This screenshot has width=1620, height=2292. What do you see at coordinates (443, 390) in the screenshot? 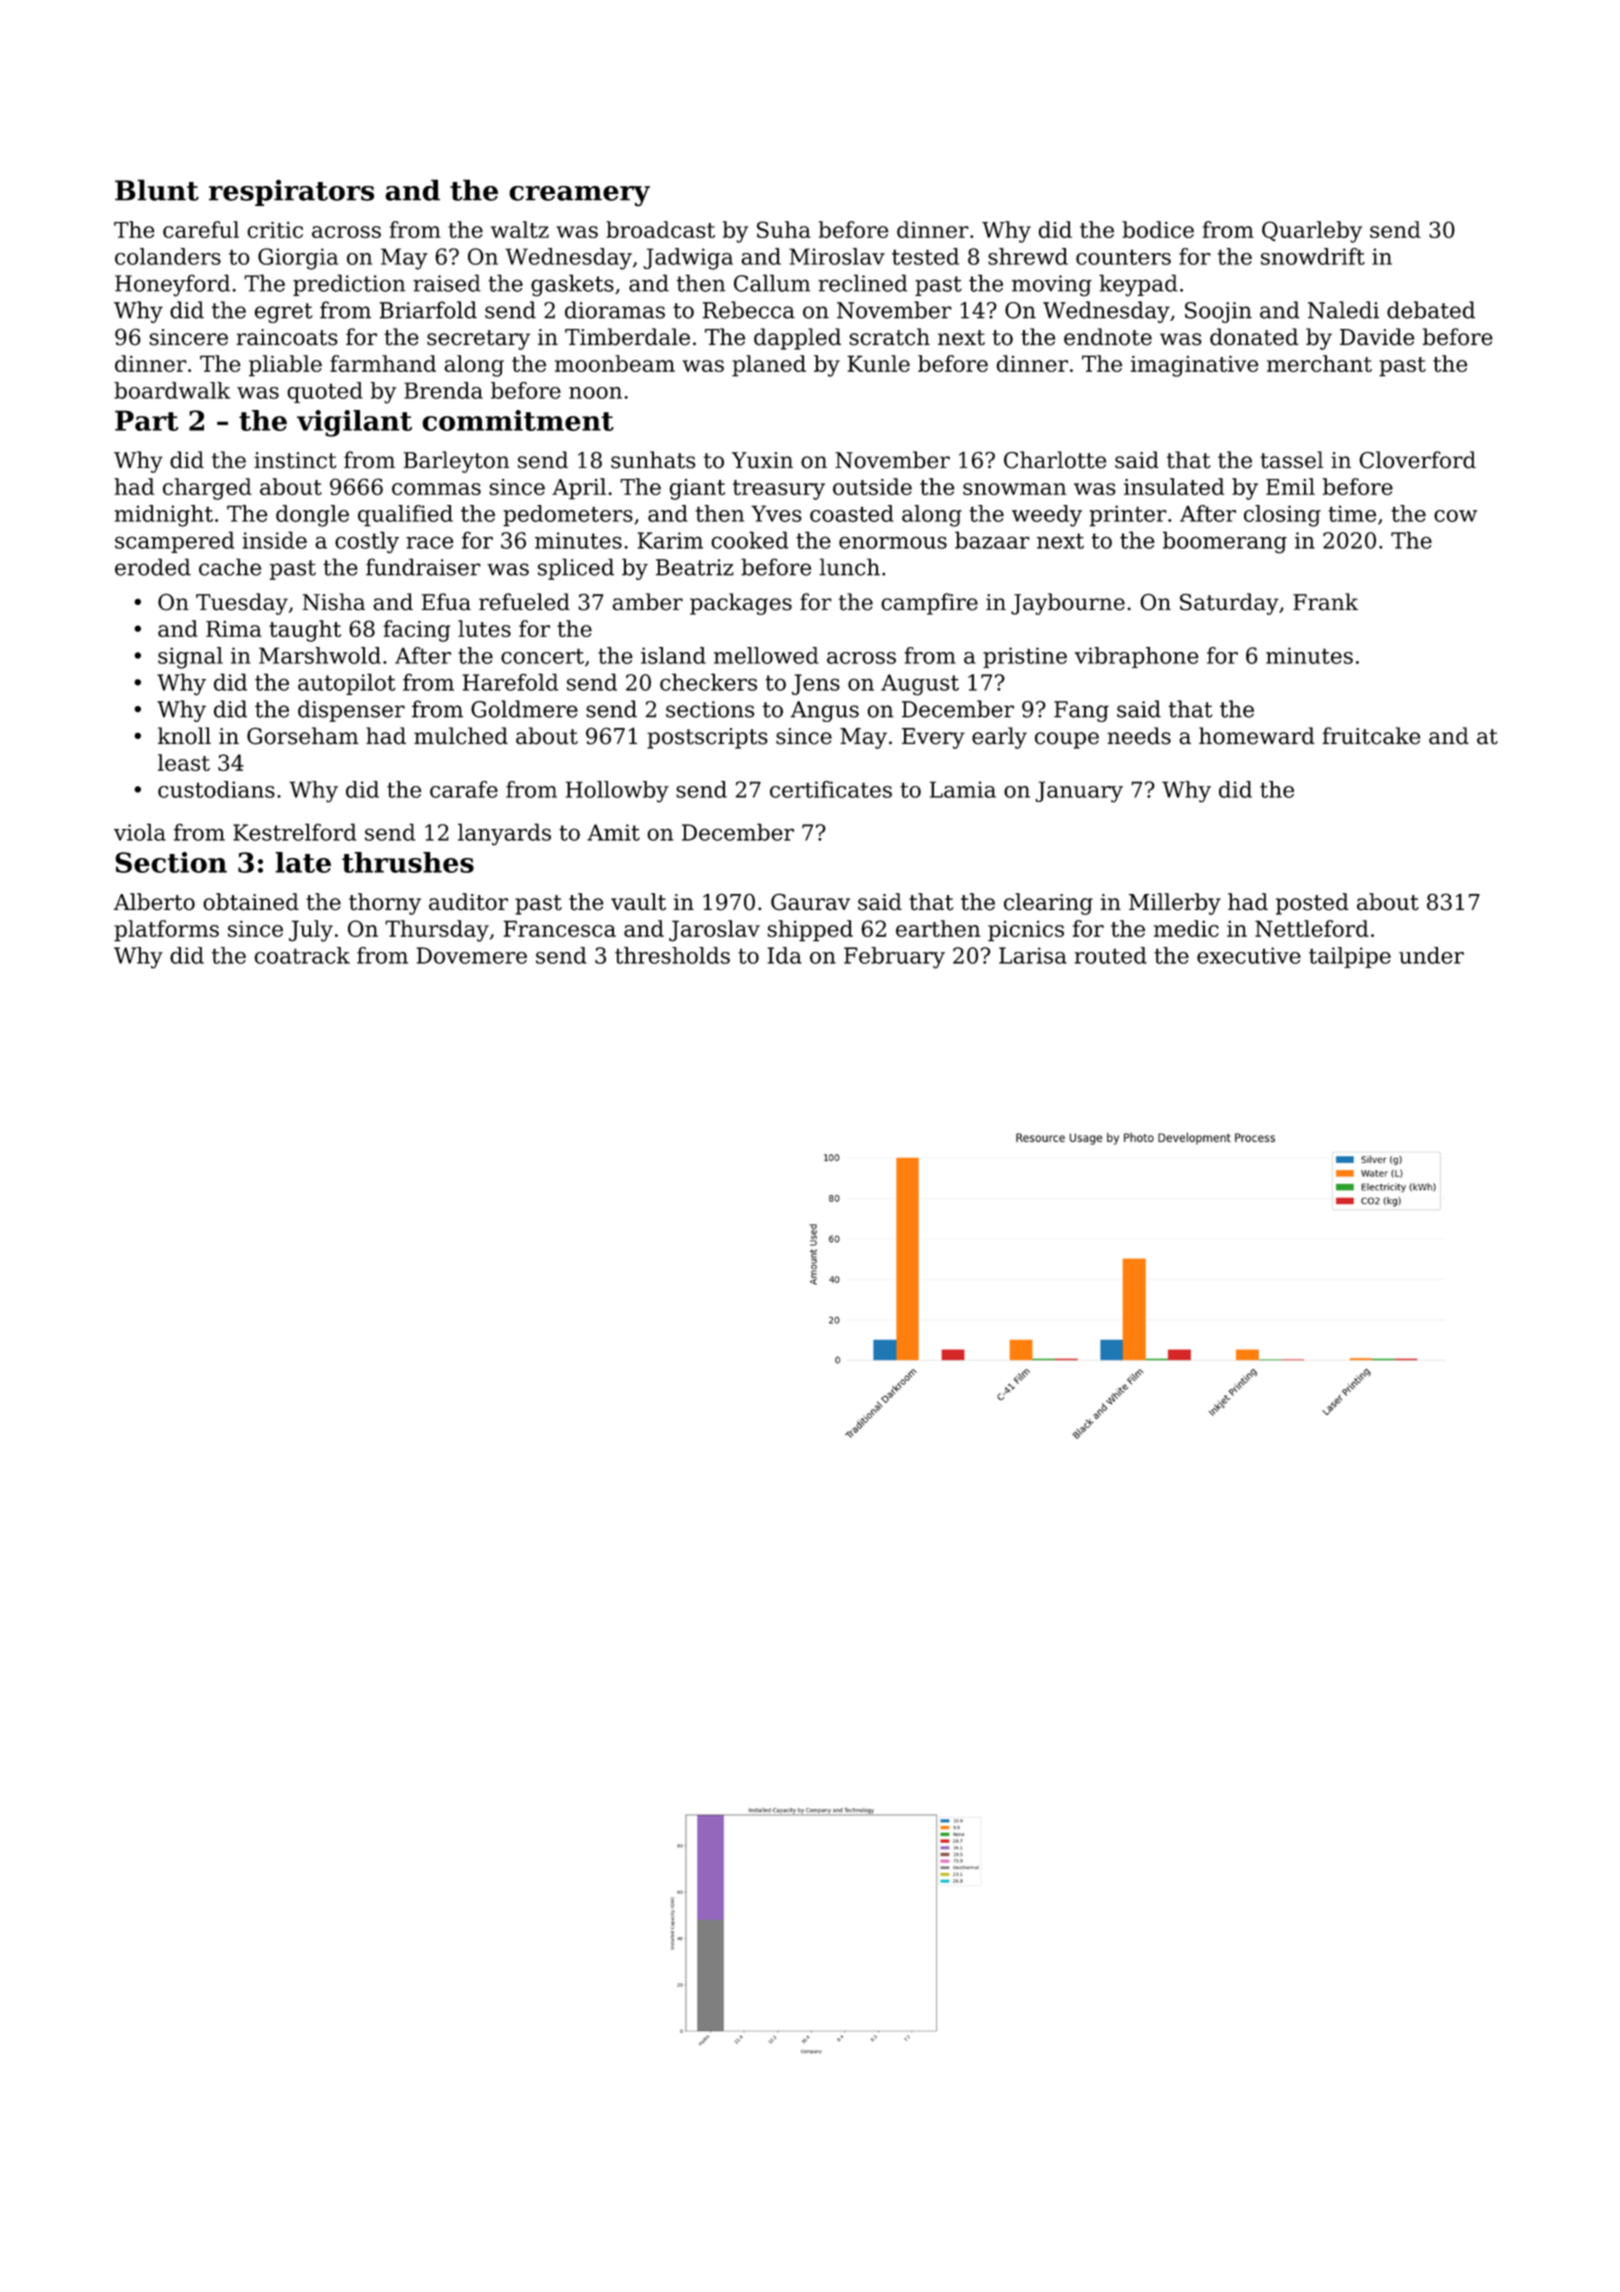
I see `Brenda` at bounding box center [443, 390].
